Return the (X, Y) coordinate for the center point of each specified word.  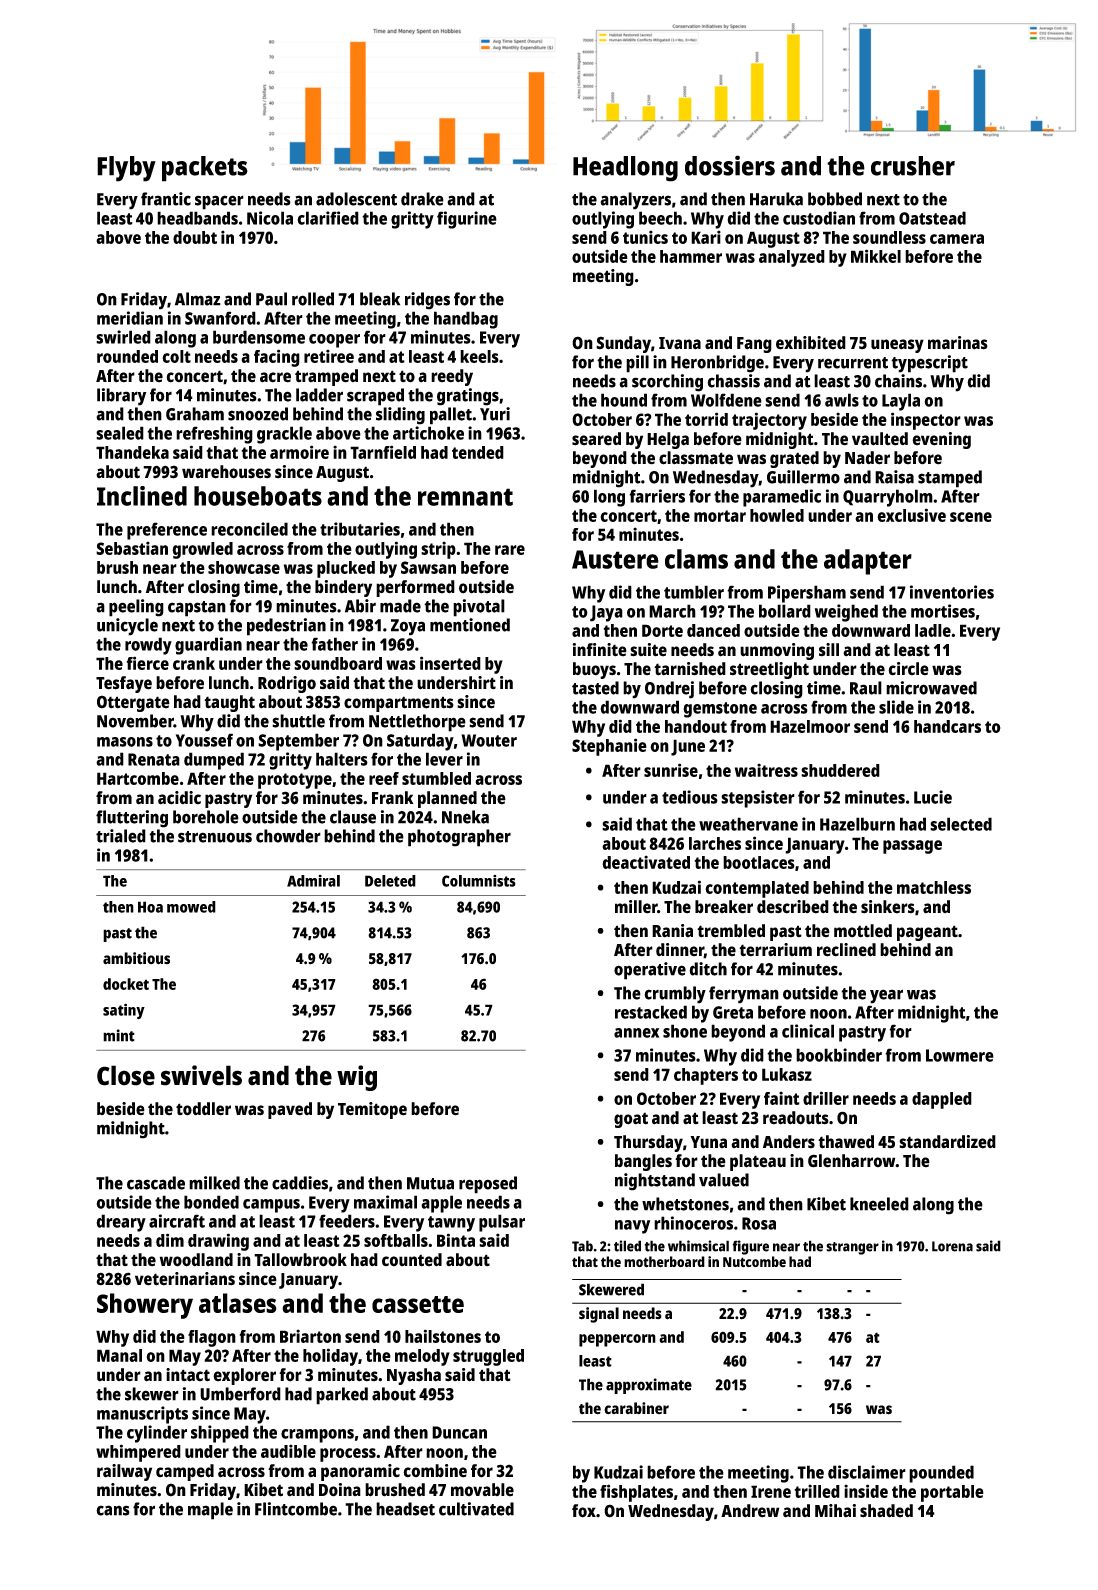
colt (176, 356)
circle (908, 669)
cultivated (476, 1509)
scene (971, 517)
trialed (121, 836)
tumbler (694, 592)
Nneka (465, 817)
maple (210, 1511)
